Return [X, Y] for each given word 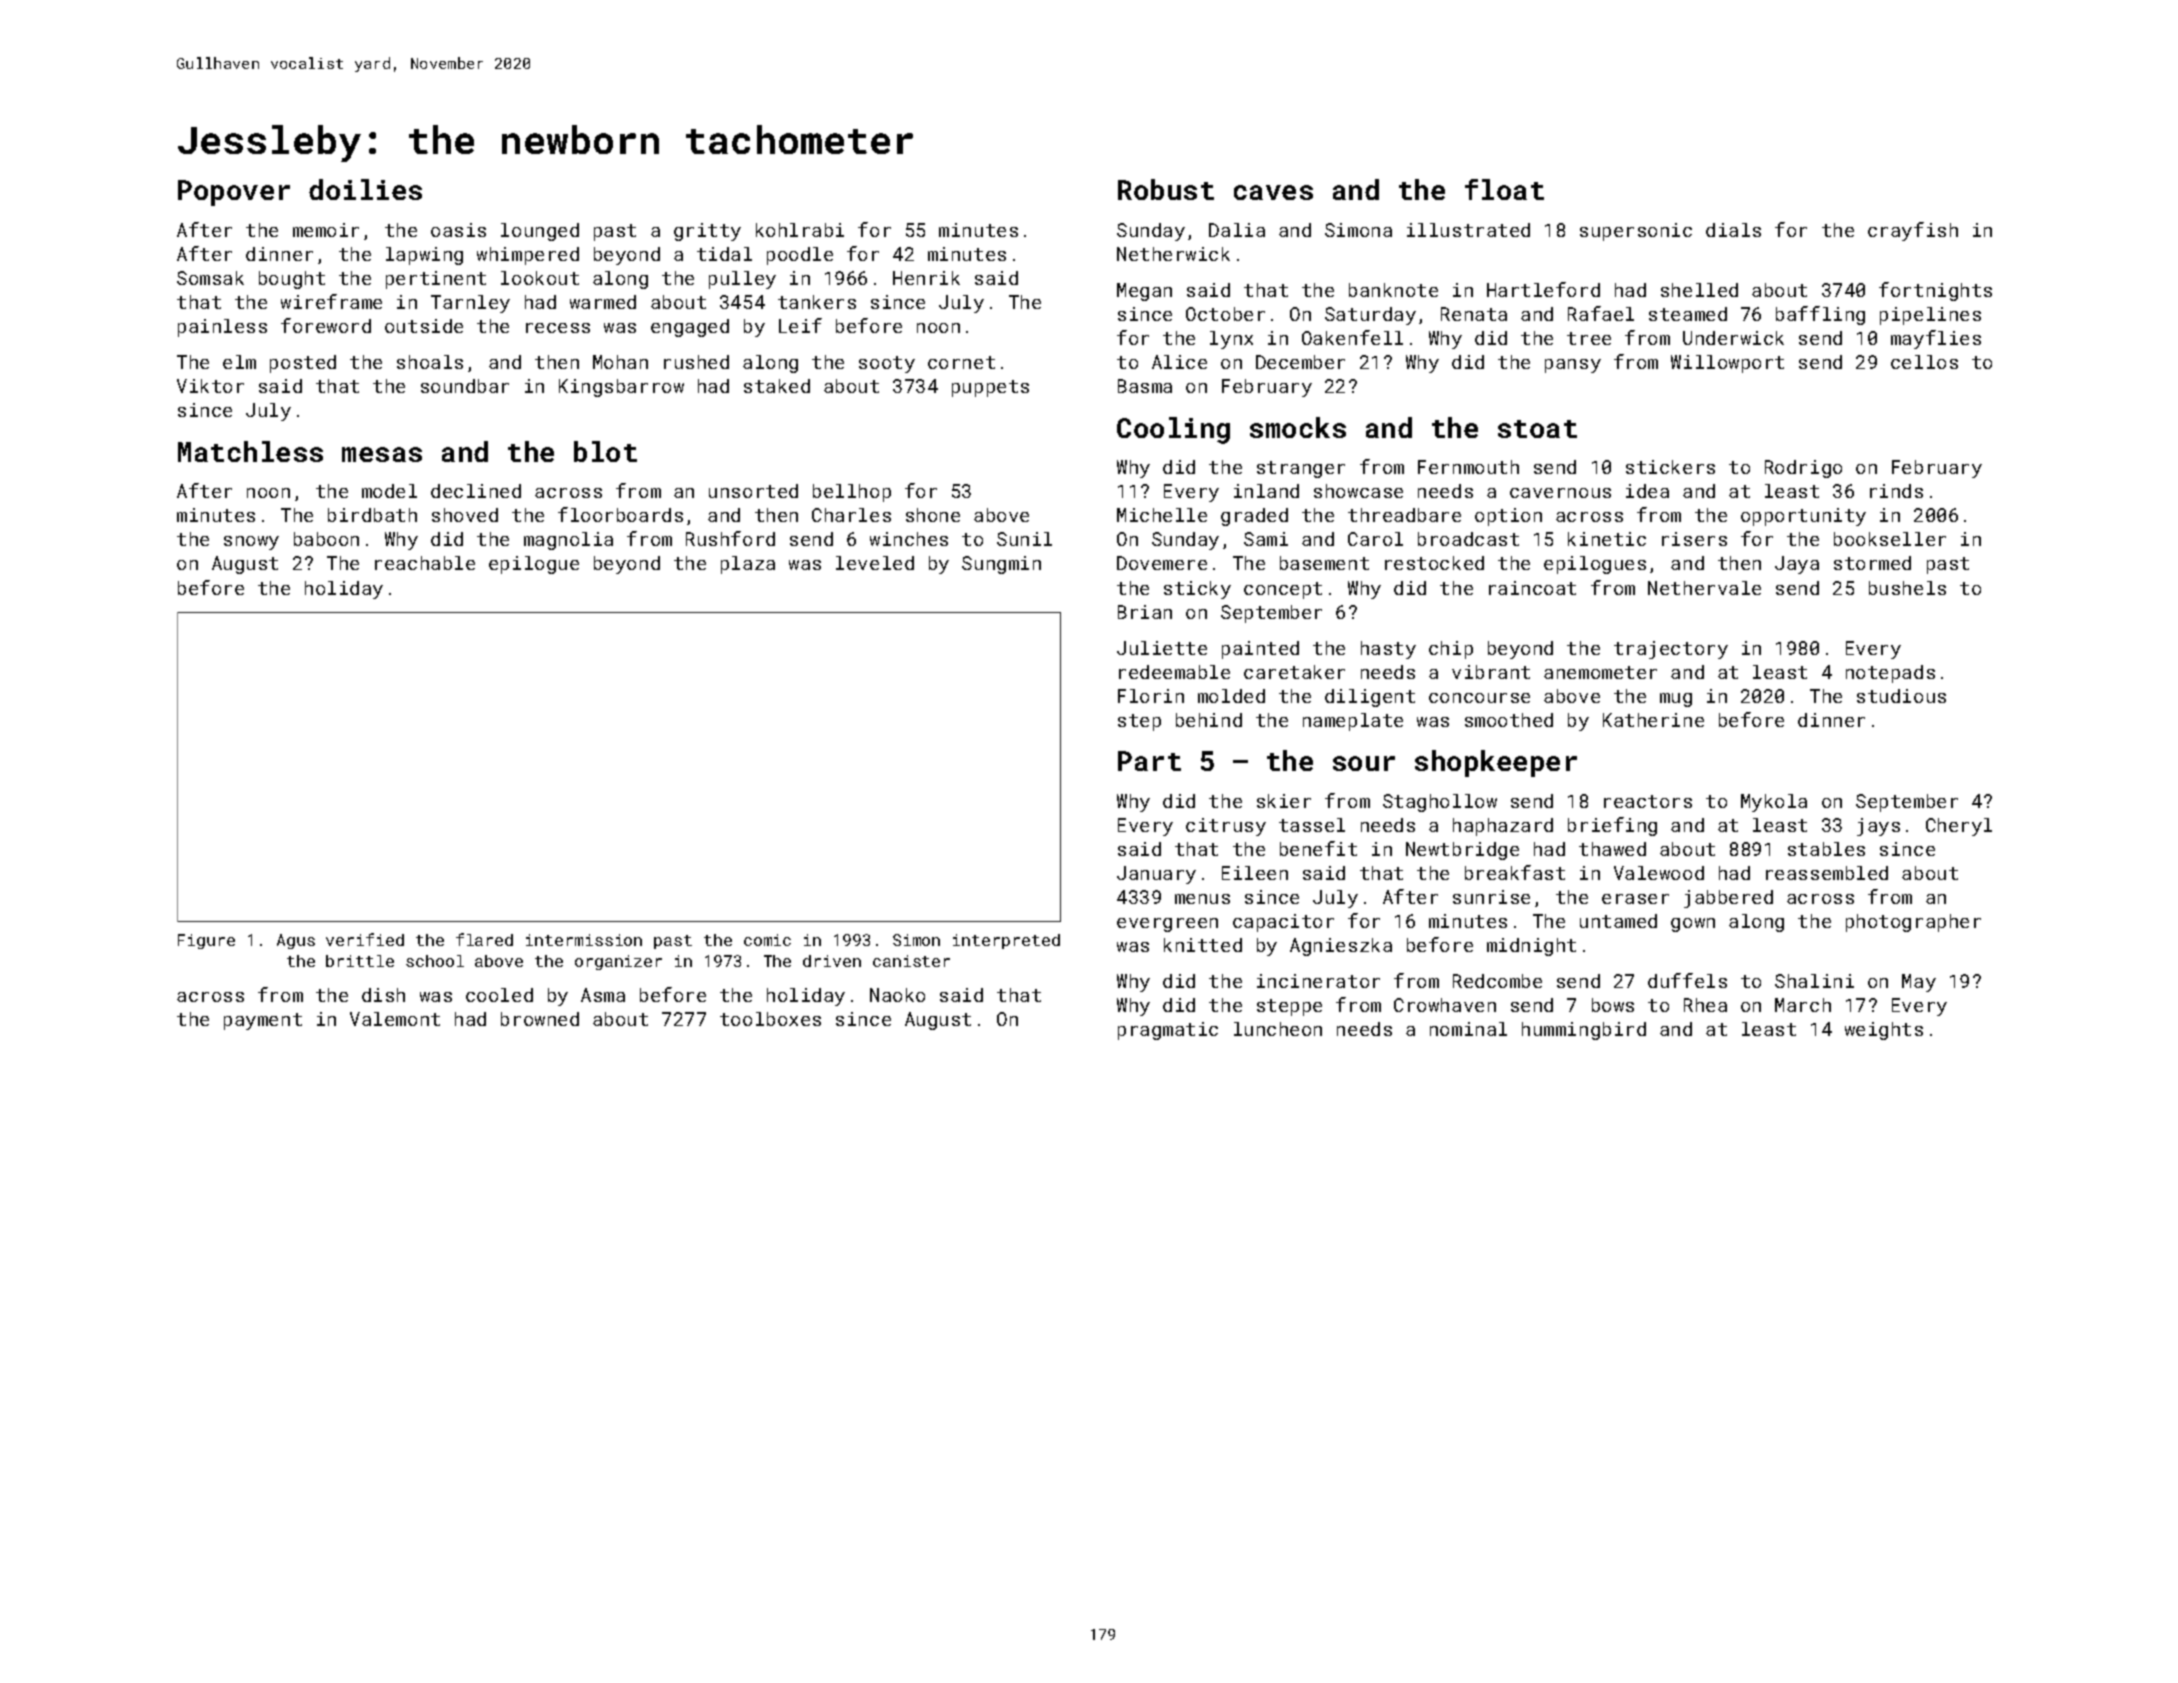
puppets [990, 388]
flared [484, 939]
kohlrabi [800, 230]
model [389, 491]
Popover [234, 193]
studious [1901, 696]
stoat [1537, 429]
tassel [1312, 825]
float [1504, 189]
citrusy [1226, 827]
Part [1149, 761]
